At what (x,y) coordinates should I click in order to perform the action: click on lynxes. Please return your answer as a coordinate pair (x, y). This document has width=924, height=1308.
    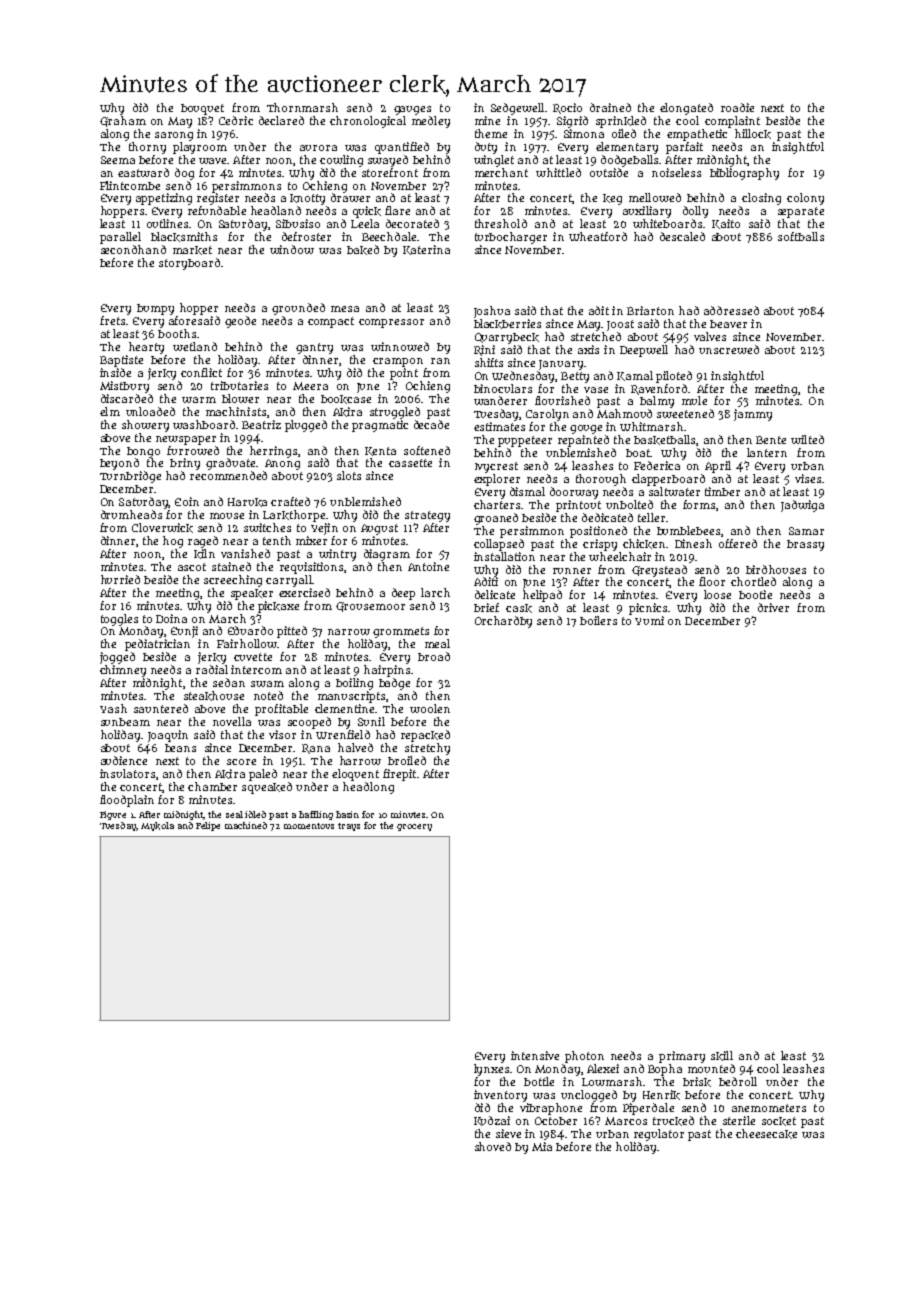
    Looking at the image, I should click on (491, 1070).
